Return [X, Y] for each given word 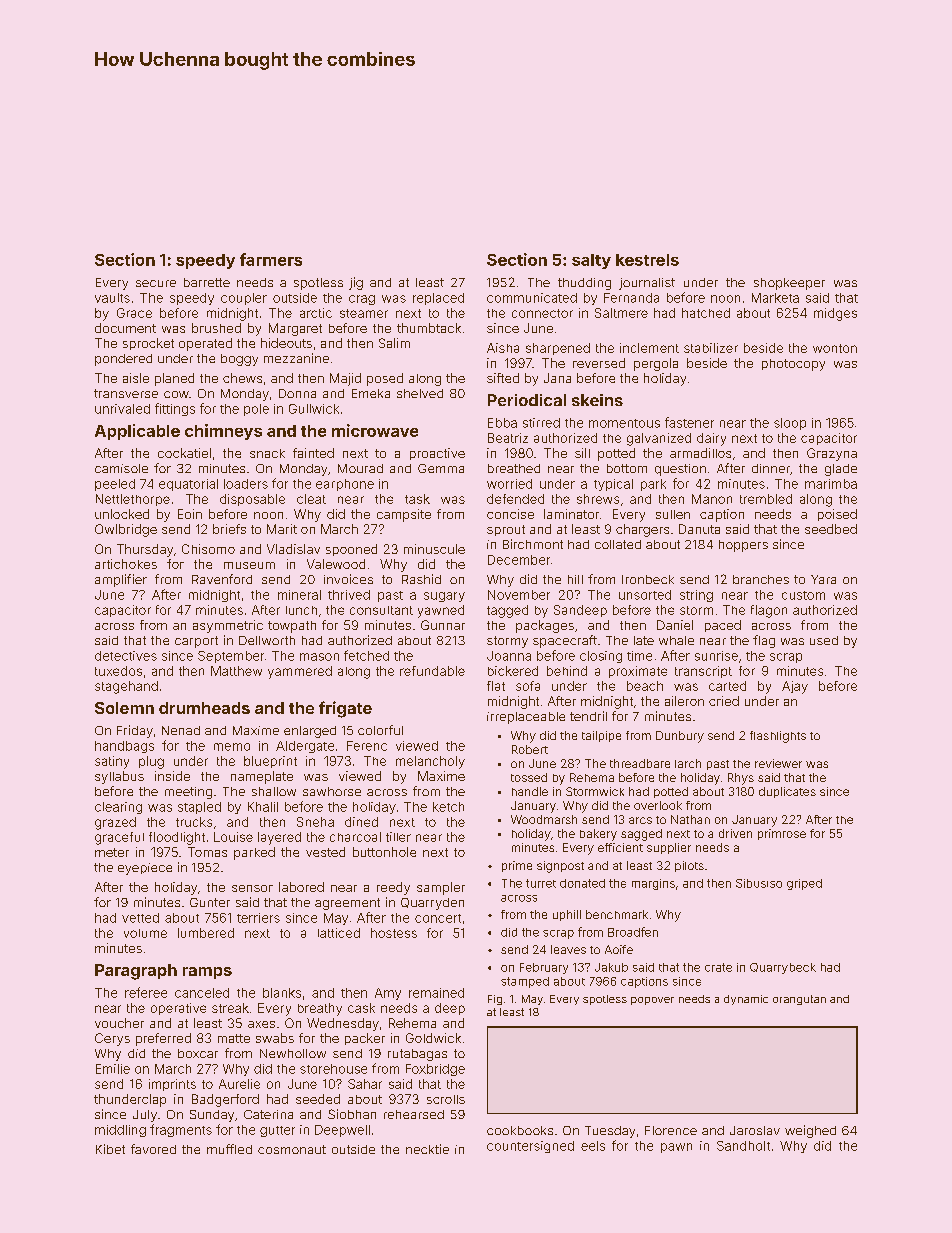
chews [242, 378]
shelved [420, 393]
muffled [229, 1149]
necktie [427, 1149]
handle [530, 791]
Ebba [502, 423]
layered [279, 838]
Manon [712, 499]
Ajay [795, 687]
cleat [311, 499]
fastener [689, 422]
